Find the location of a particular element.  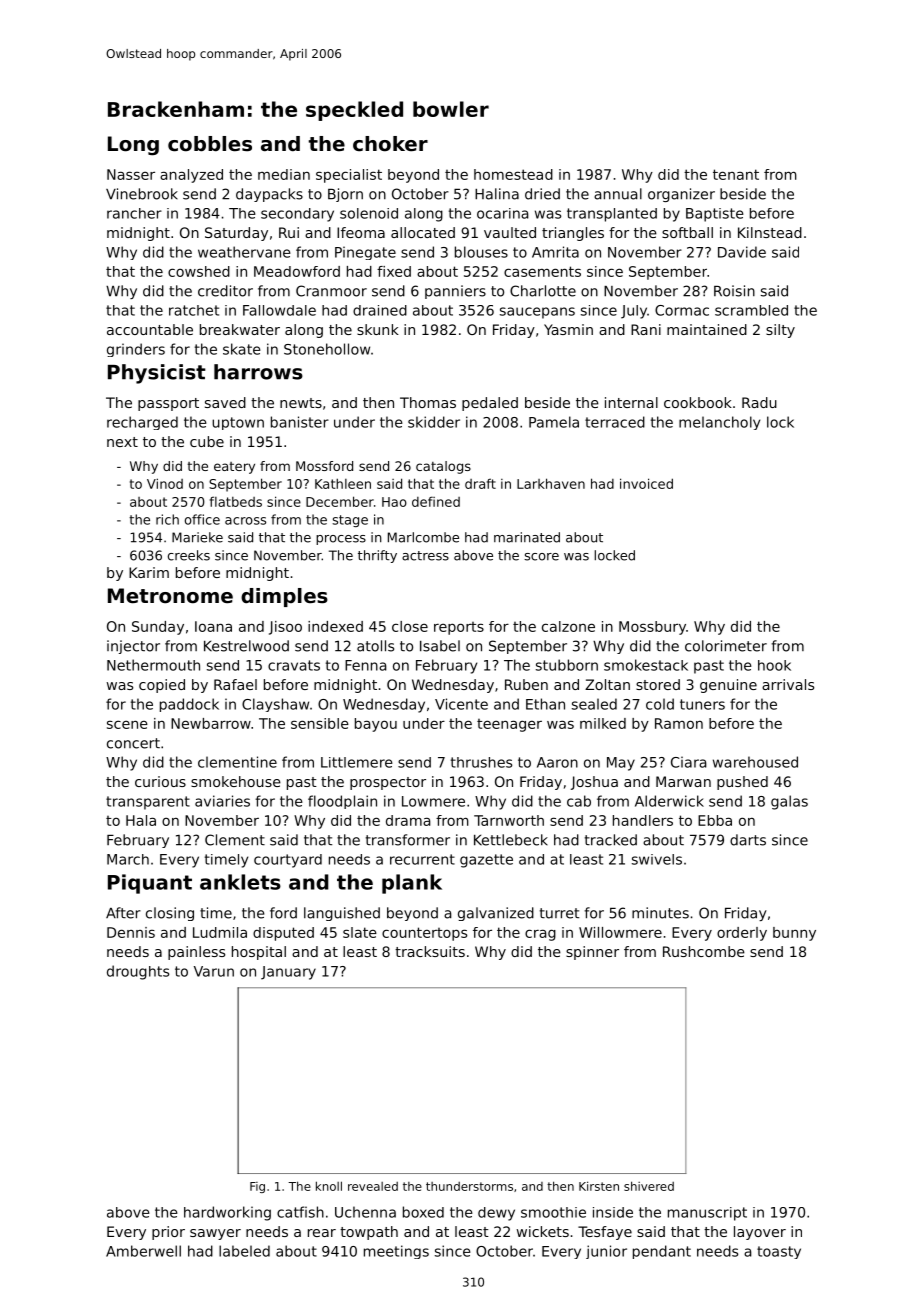

Thomas is located at coordinates (428, 402).
